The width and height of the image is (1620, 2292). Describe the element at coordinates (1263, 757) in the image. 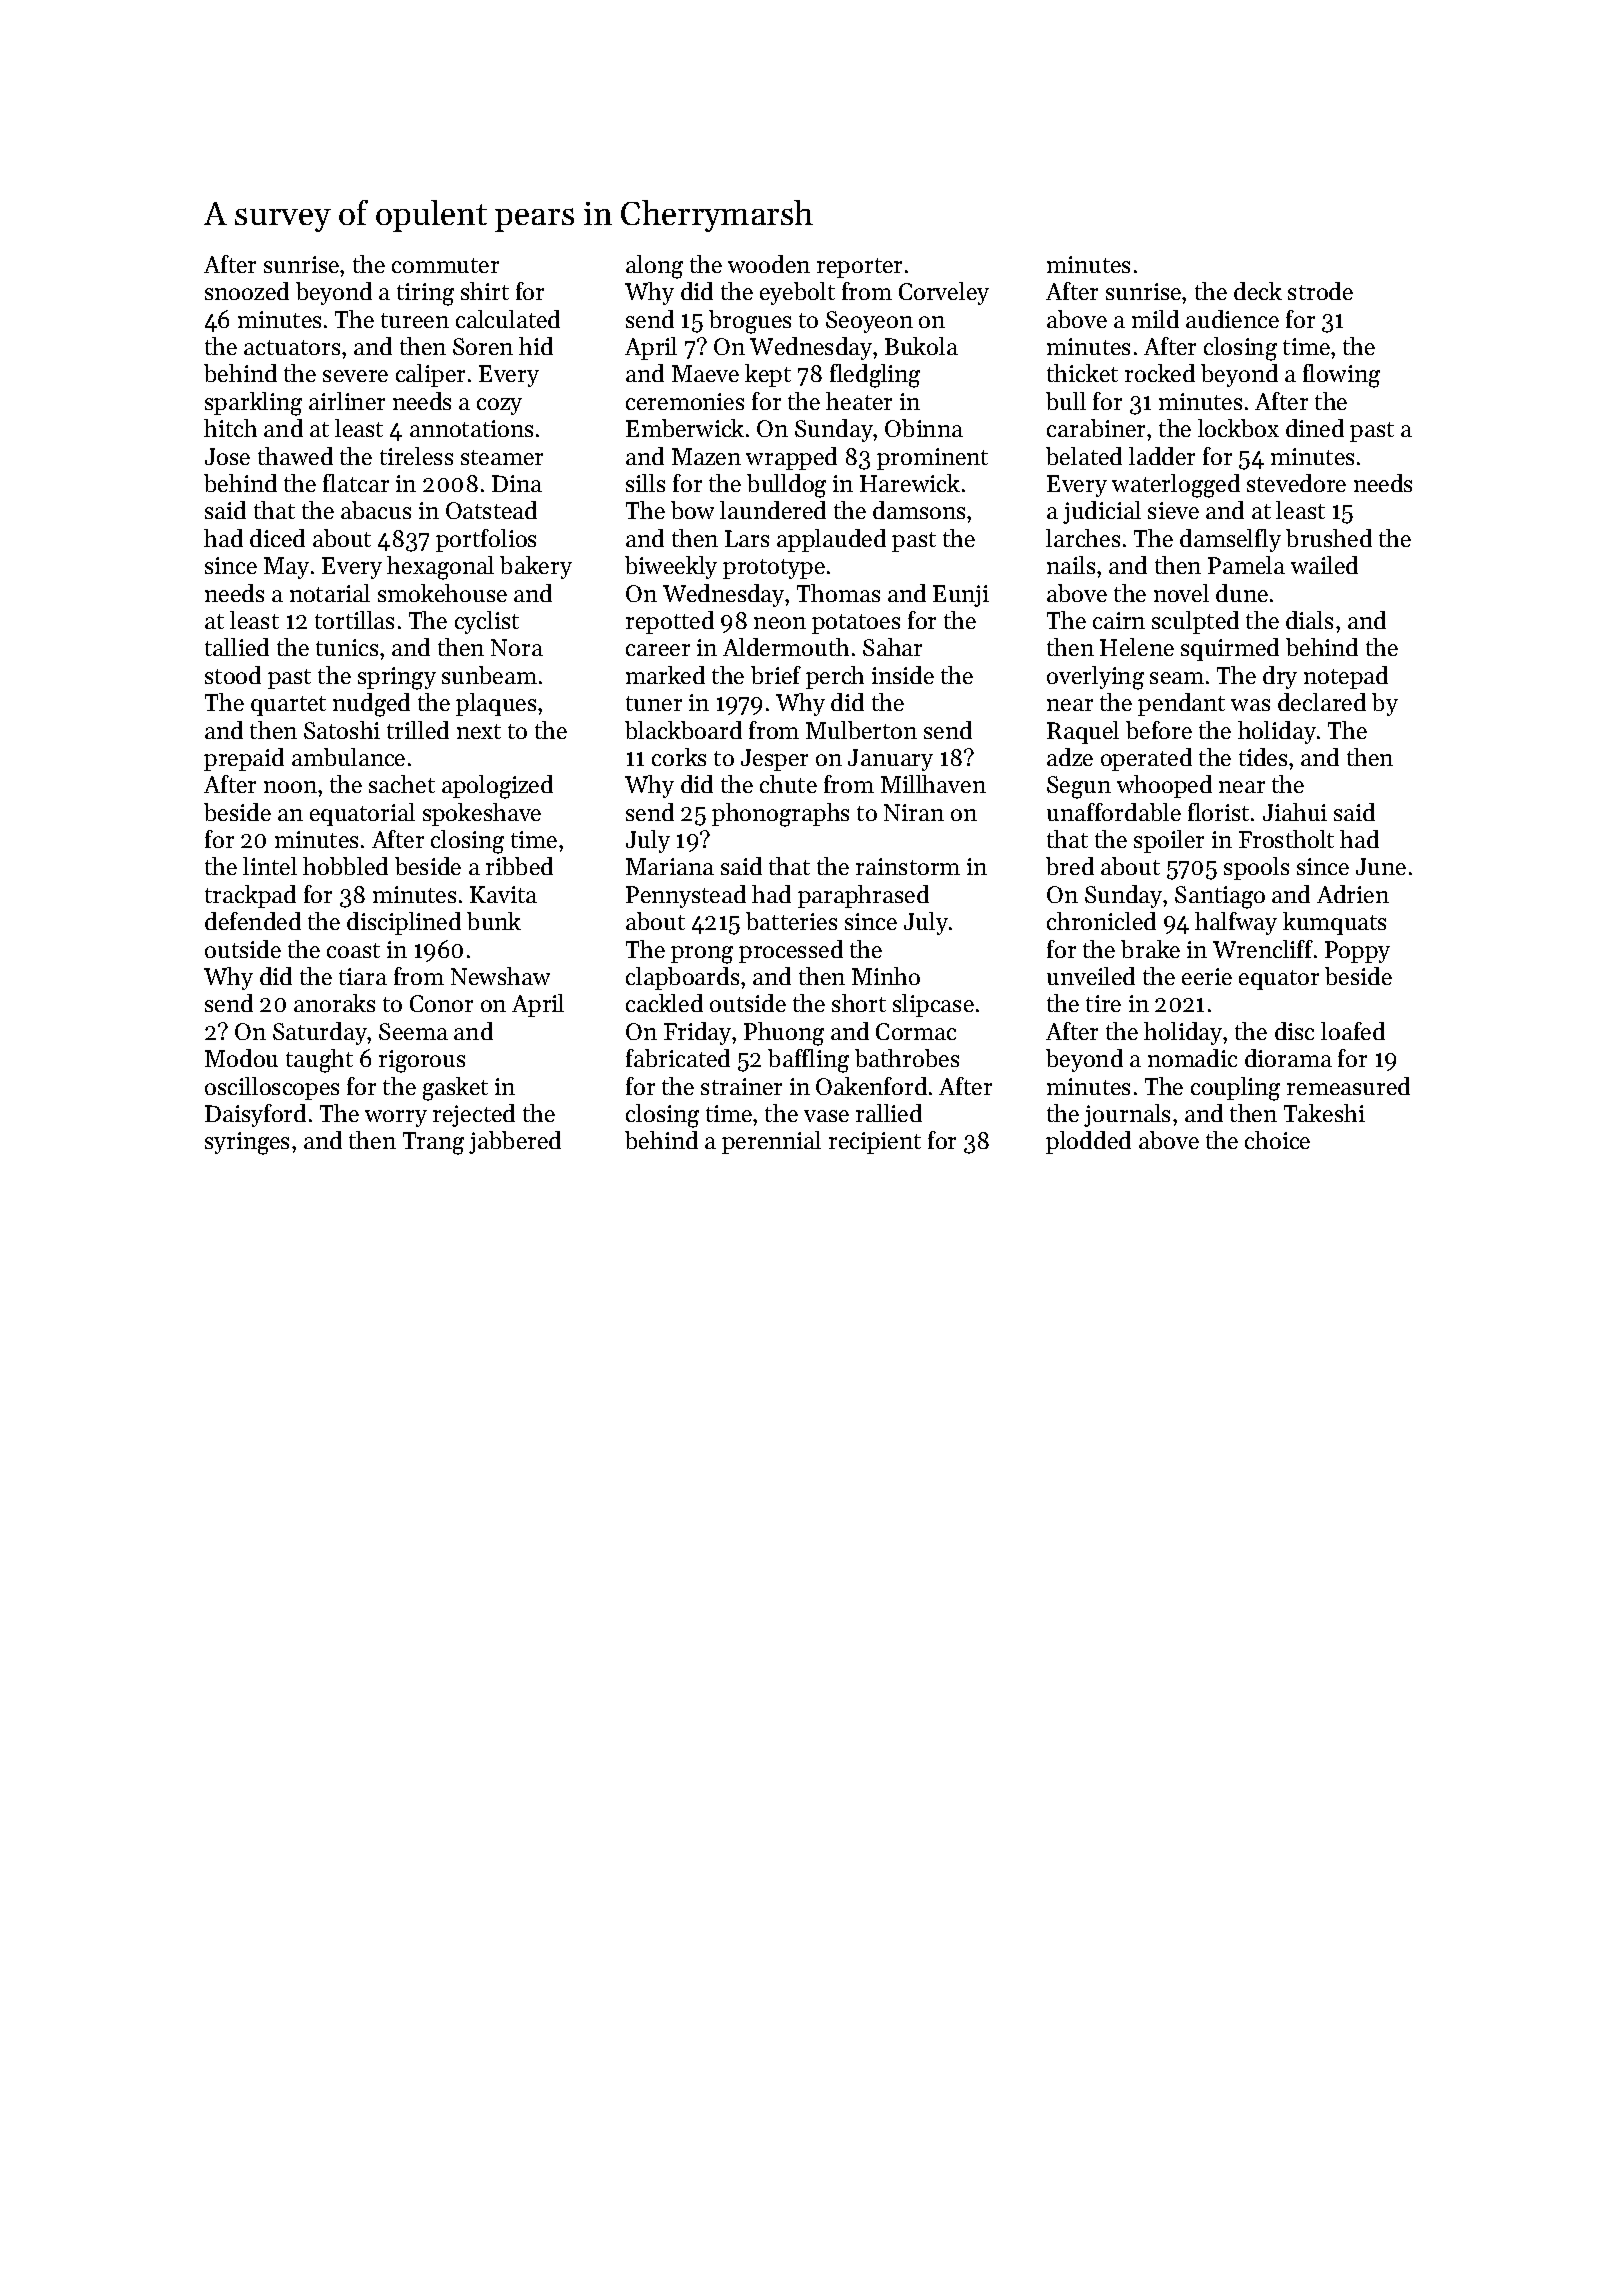

I see `tides` at that location.
